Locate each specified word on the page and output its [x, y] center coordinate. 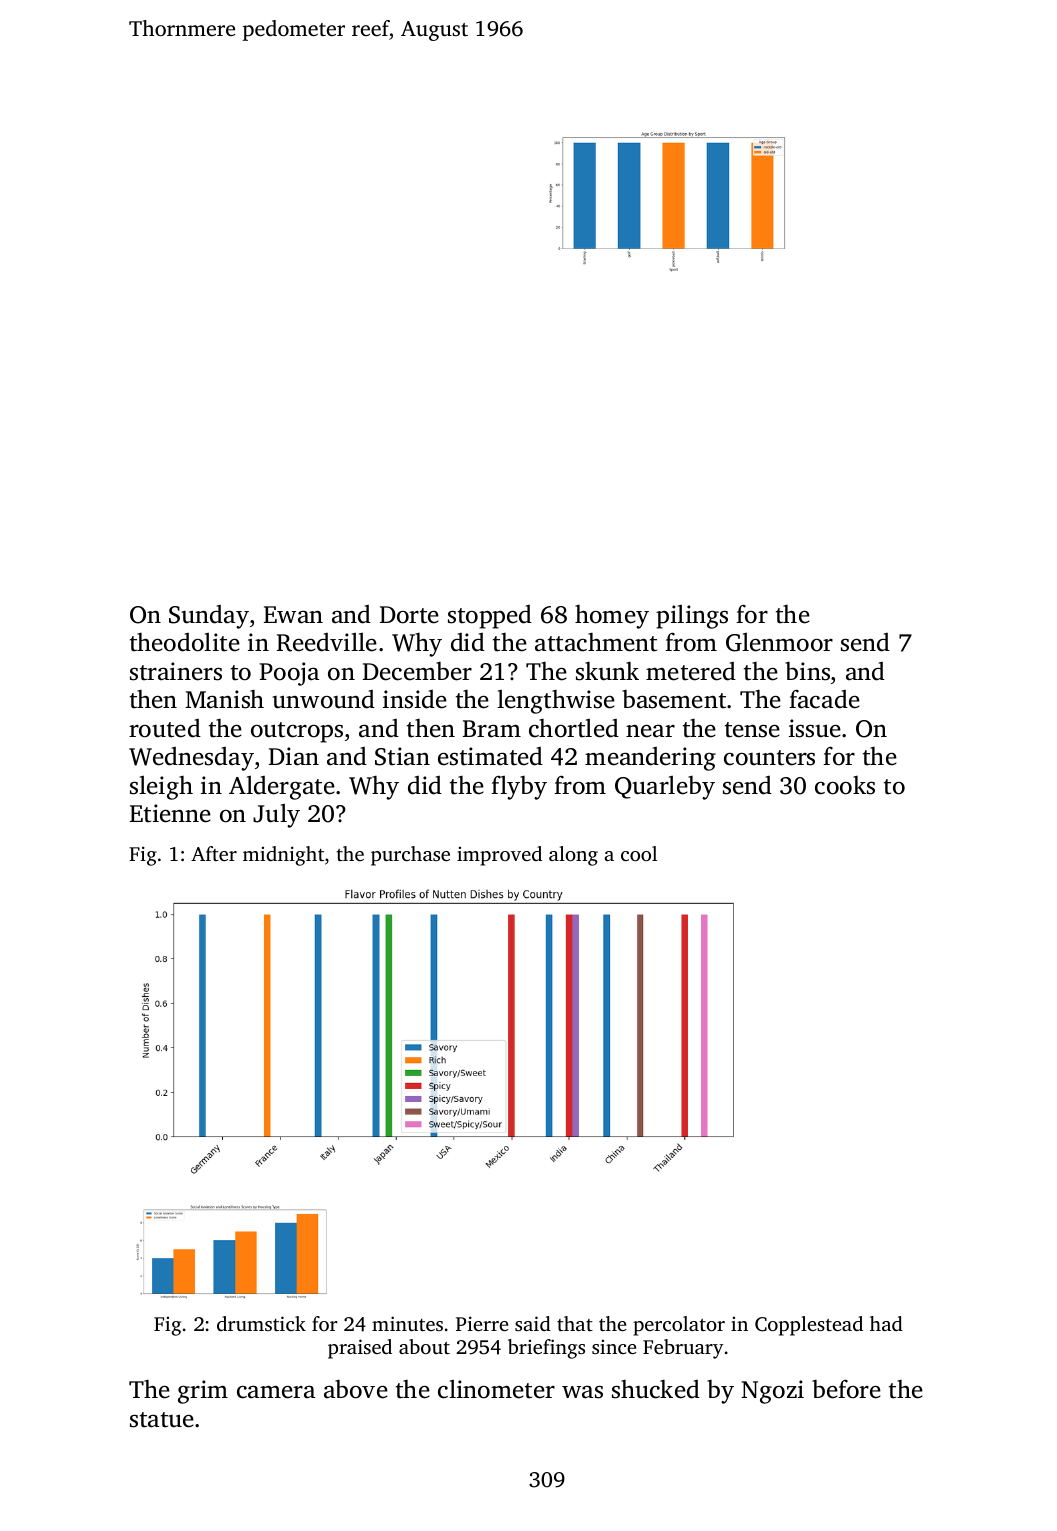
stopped [490, 617]
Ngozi [772, 1392]
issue [815, 728]
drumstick [261, 1323]
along [573, 856]
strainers [176, 671]
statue [162, 1420]
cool [639, 853]
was [582, 1392]
